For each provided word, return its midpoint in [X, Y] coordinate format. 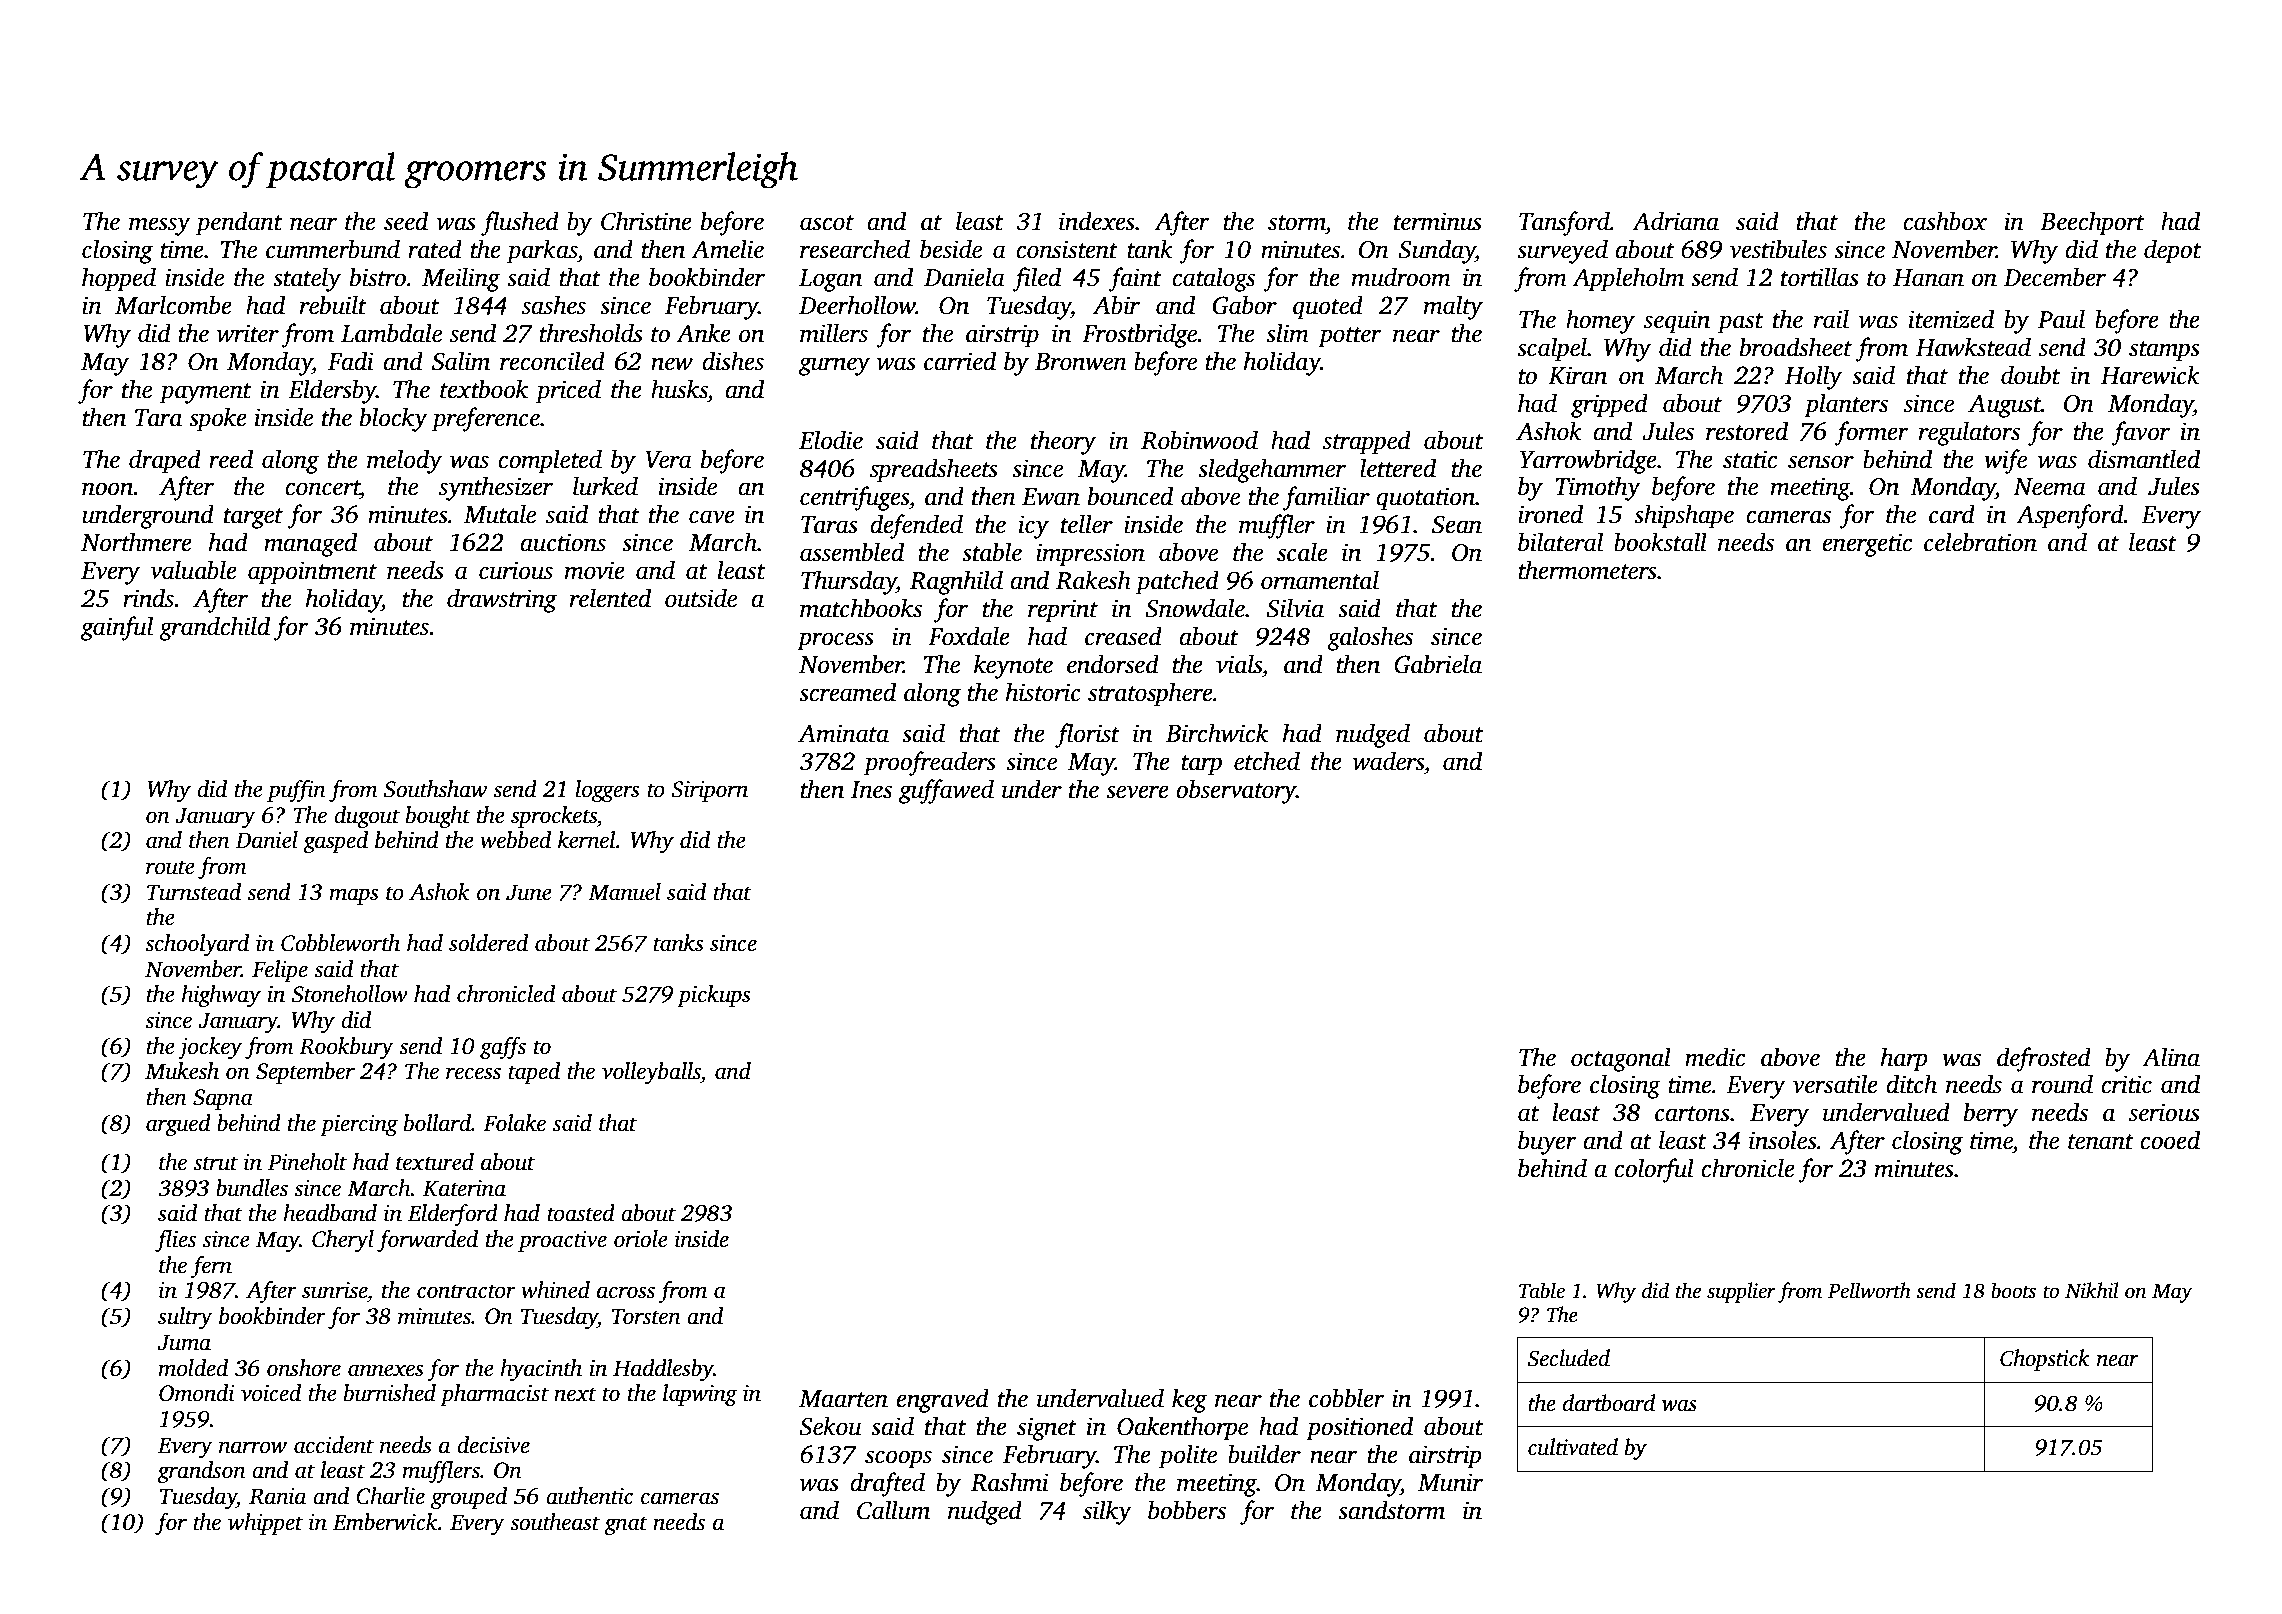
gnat [626, 1525]
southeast [555, 1522]
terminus [1438, 221]
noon [108, 489]
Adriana [1675, 221]
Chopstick [2045, 1360]
